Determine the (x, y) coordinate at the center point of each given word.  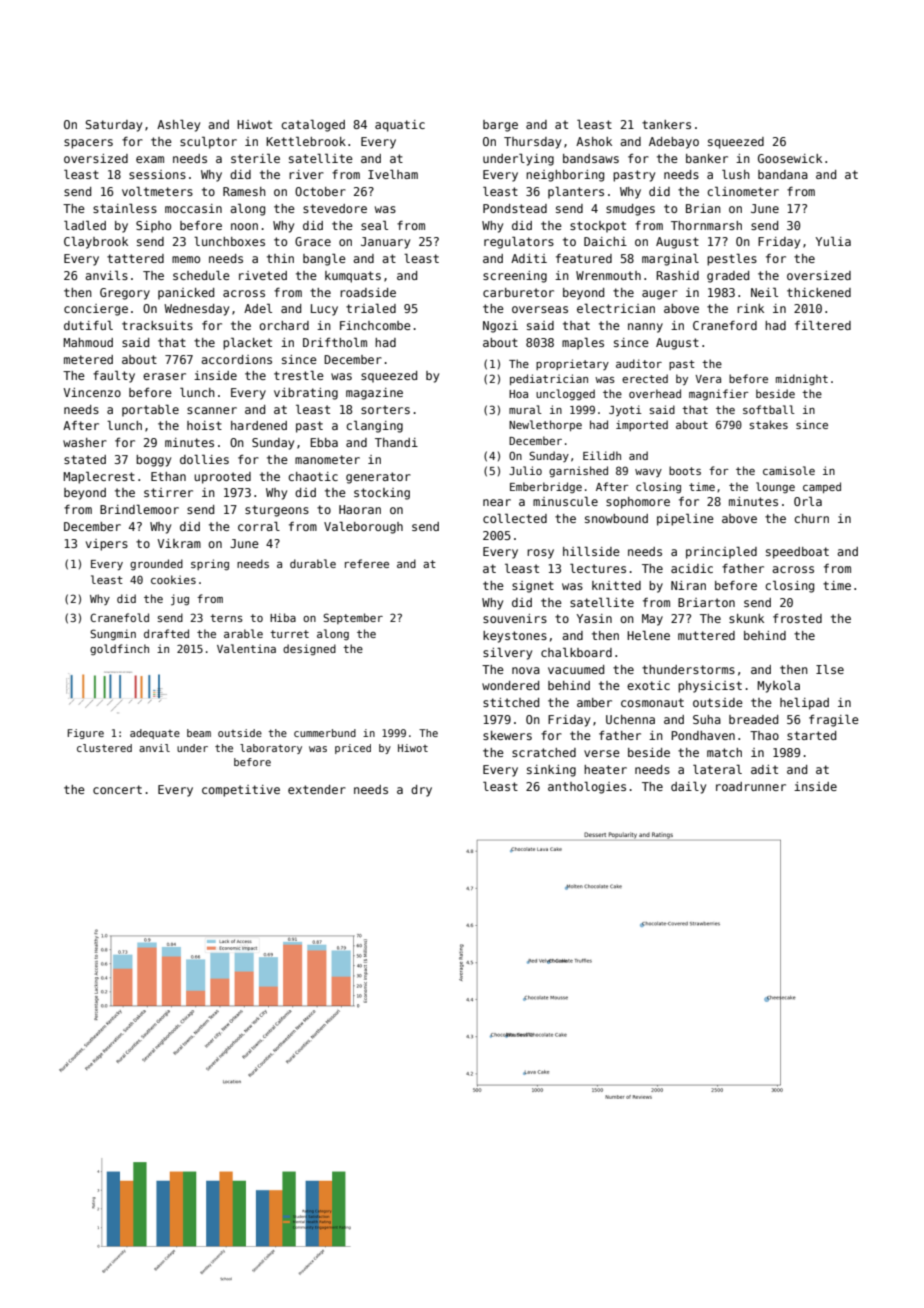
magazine (374, 394)
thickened (819, 292)
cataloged (313, 126)
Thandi (396, 442)
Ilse (830, 669)
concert (117, 789)
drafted (166, 633)
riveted (263, 275)
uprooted (222, 478)
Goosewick (790, 158)
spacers (88, 144)
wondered (510, 685)
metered (88, 359)
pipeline (685, 519)
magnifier (719, 394)
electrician (616, 308)
